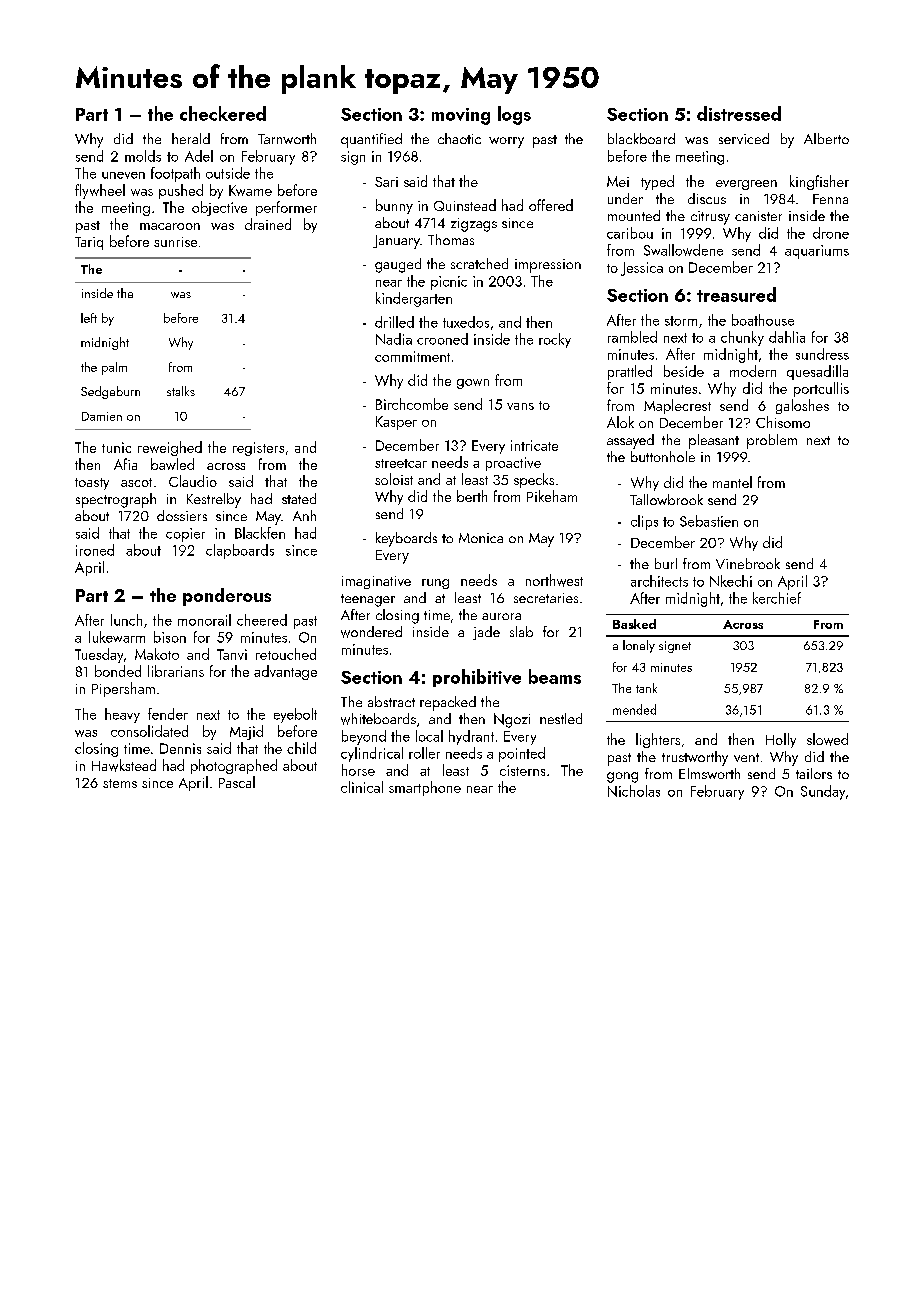  What do you see at coordinates (479, 263) in the document?
I see `scratched` at bounding box center [479, 263].
